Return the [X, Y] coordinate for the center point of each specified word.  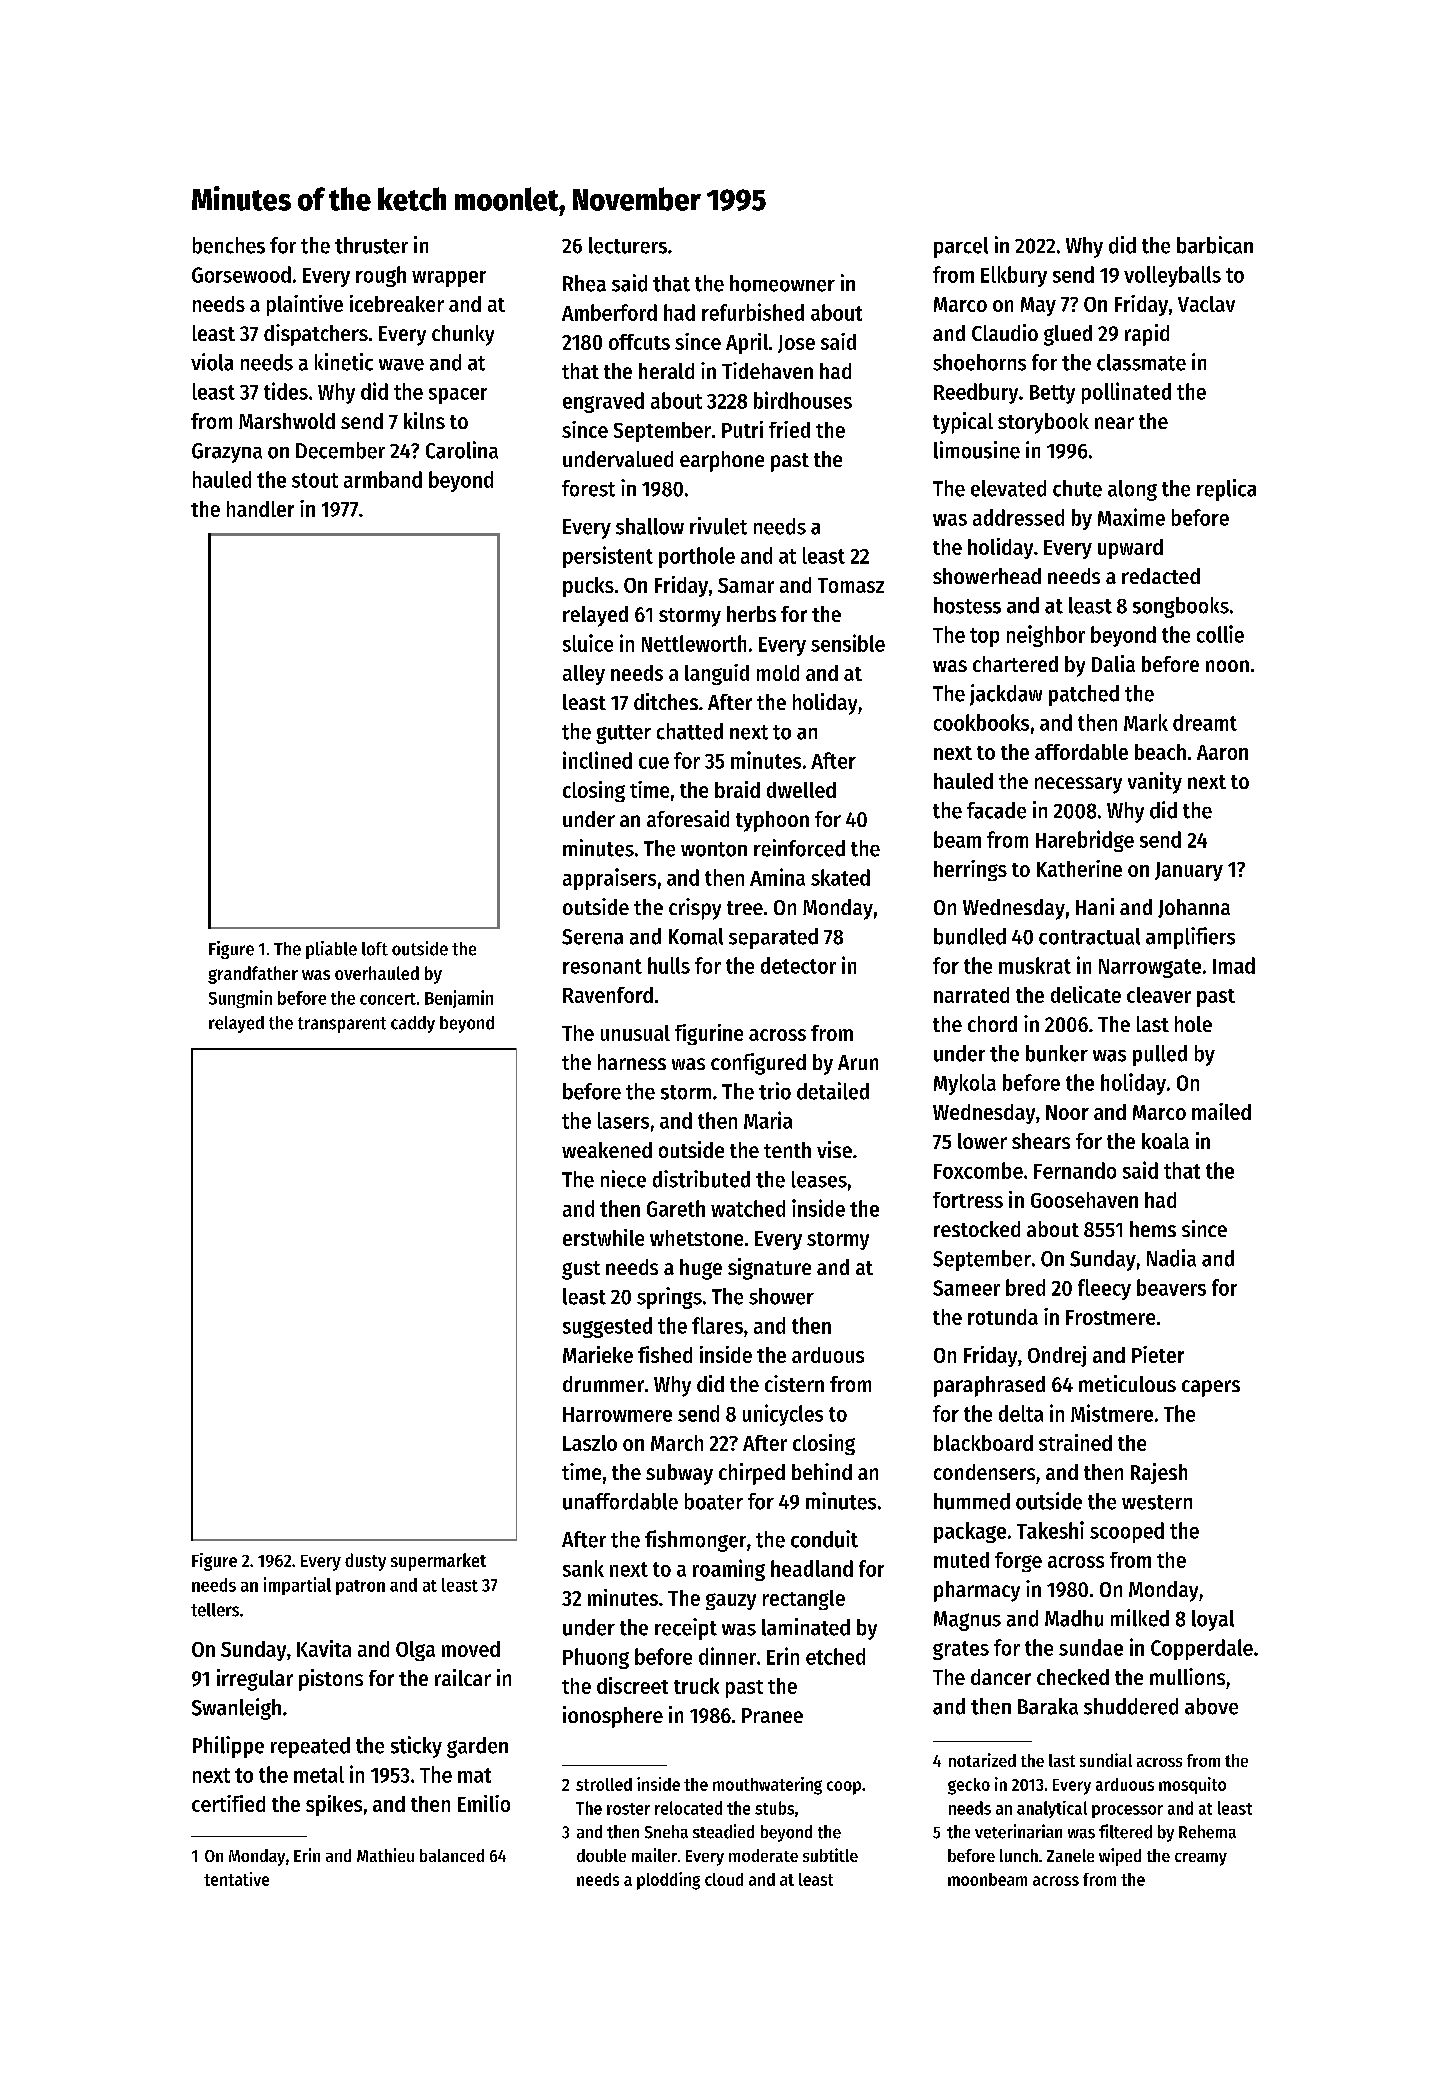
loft [375, 949]
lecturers [628, 245]
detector [798, 965]
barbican [1215, 245]
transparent [342, 1025]
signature [769, 1269]
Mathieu [385, 1855]
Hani [1095, 906]
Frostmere [1110, 1317]
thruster [371, 245]
